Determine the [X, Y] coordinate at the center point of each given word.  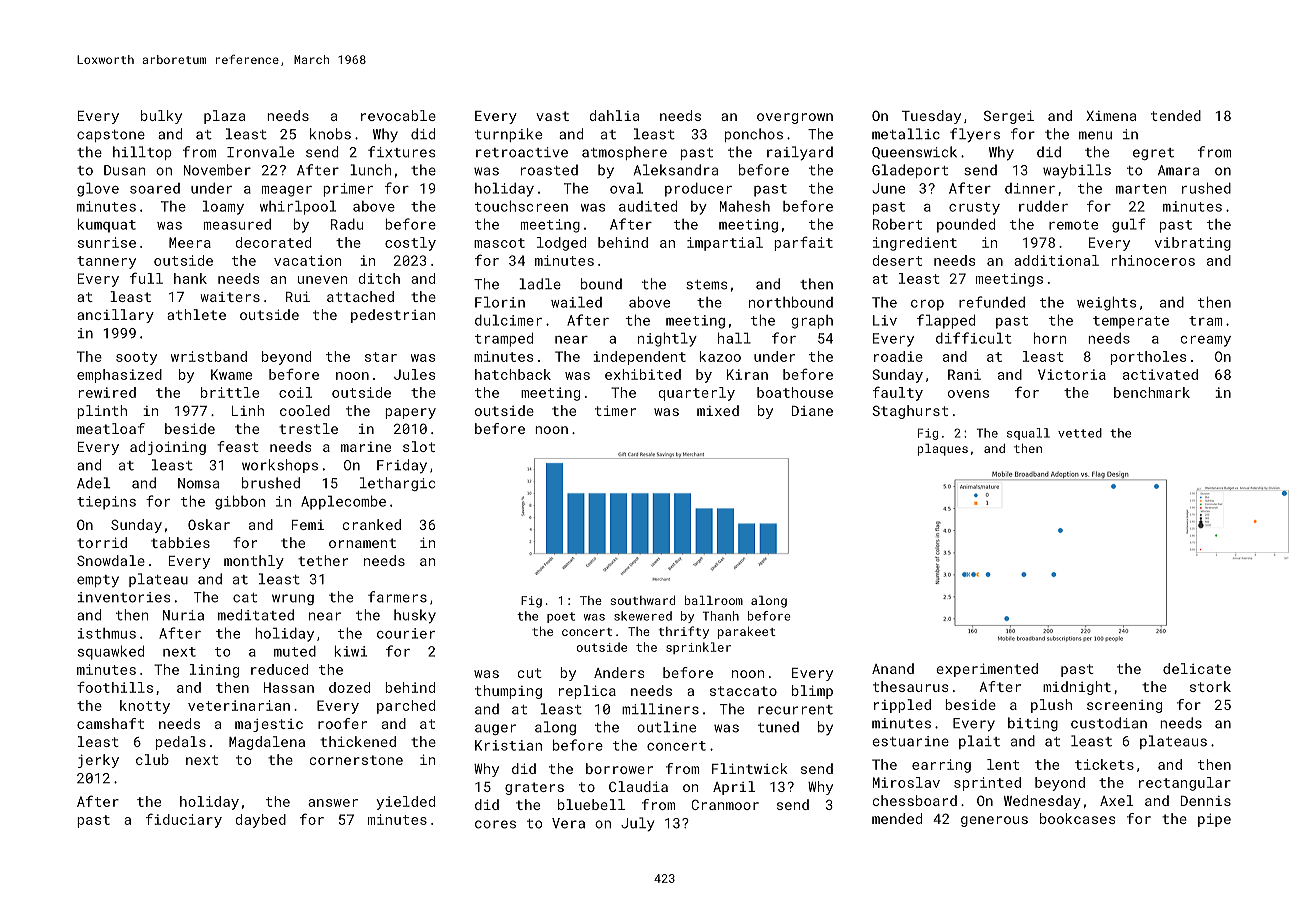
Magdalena [267, 743]
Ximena [1111, 116]
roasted [549, 170]
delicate [1197, 668]
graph [812, 322]
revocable [398, 115]
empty [98, 581]
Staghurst [910, 412]
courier [406, 633]
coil [295, 392]
